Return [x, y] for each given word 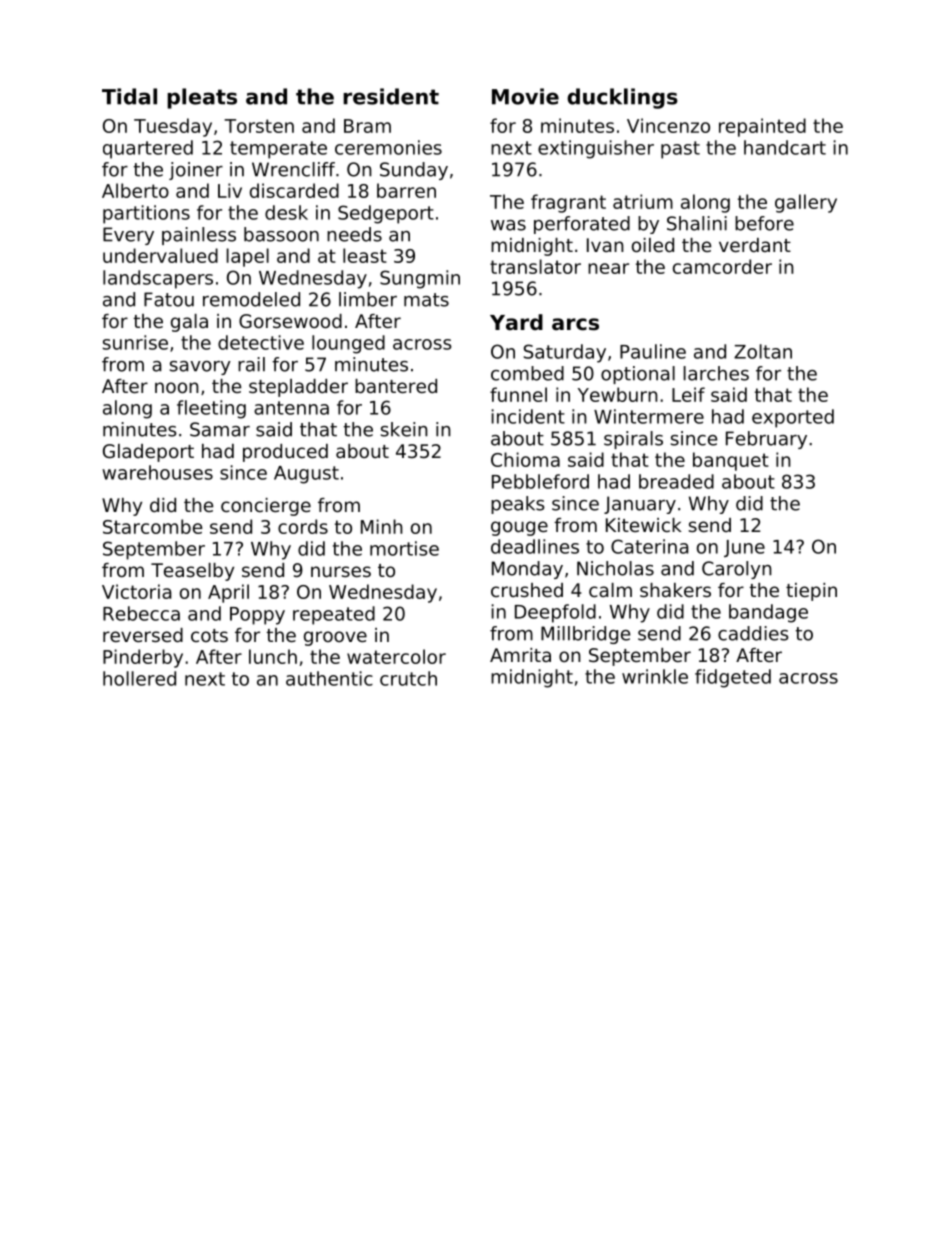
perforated [582, 225]
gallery [806, 203]
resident [391, 96]
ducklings [622, 98]
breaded [676, 481]
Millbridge [585, 635]
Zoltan [763, 351]
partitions [146, 214]
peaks [518, 505]
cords [303, 526]
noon [177, 387]
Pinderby [143, 658]
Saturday [565, 353]
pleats [202, 98]
